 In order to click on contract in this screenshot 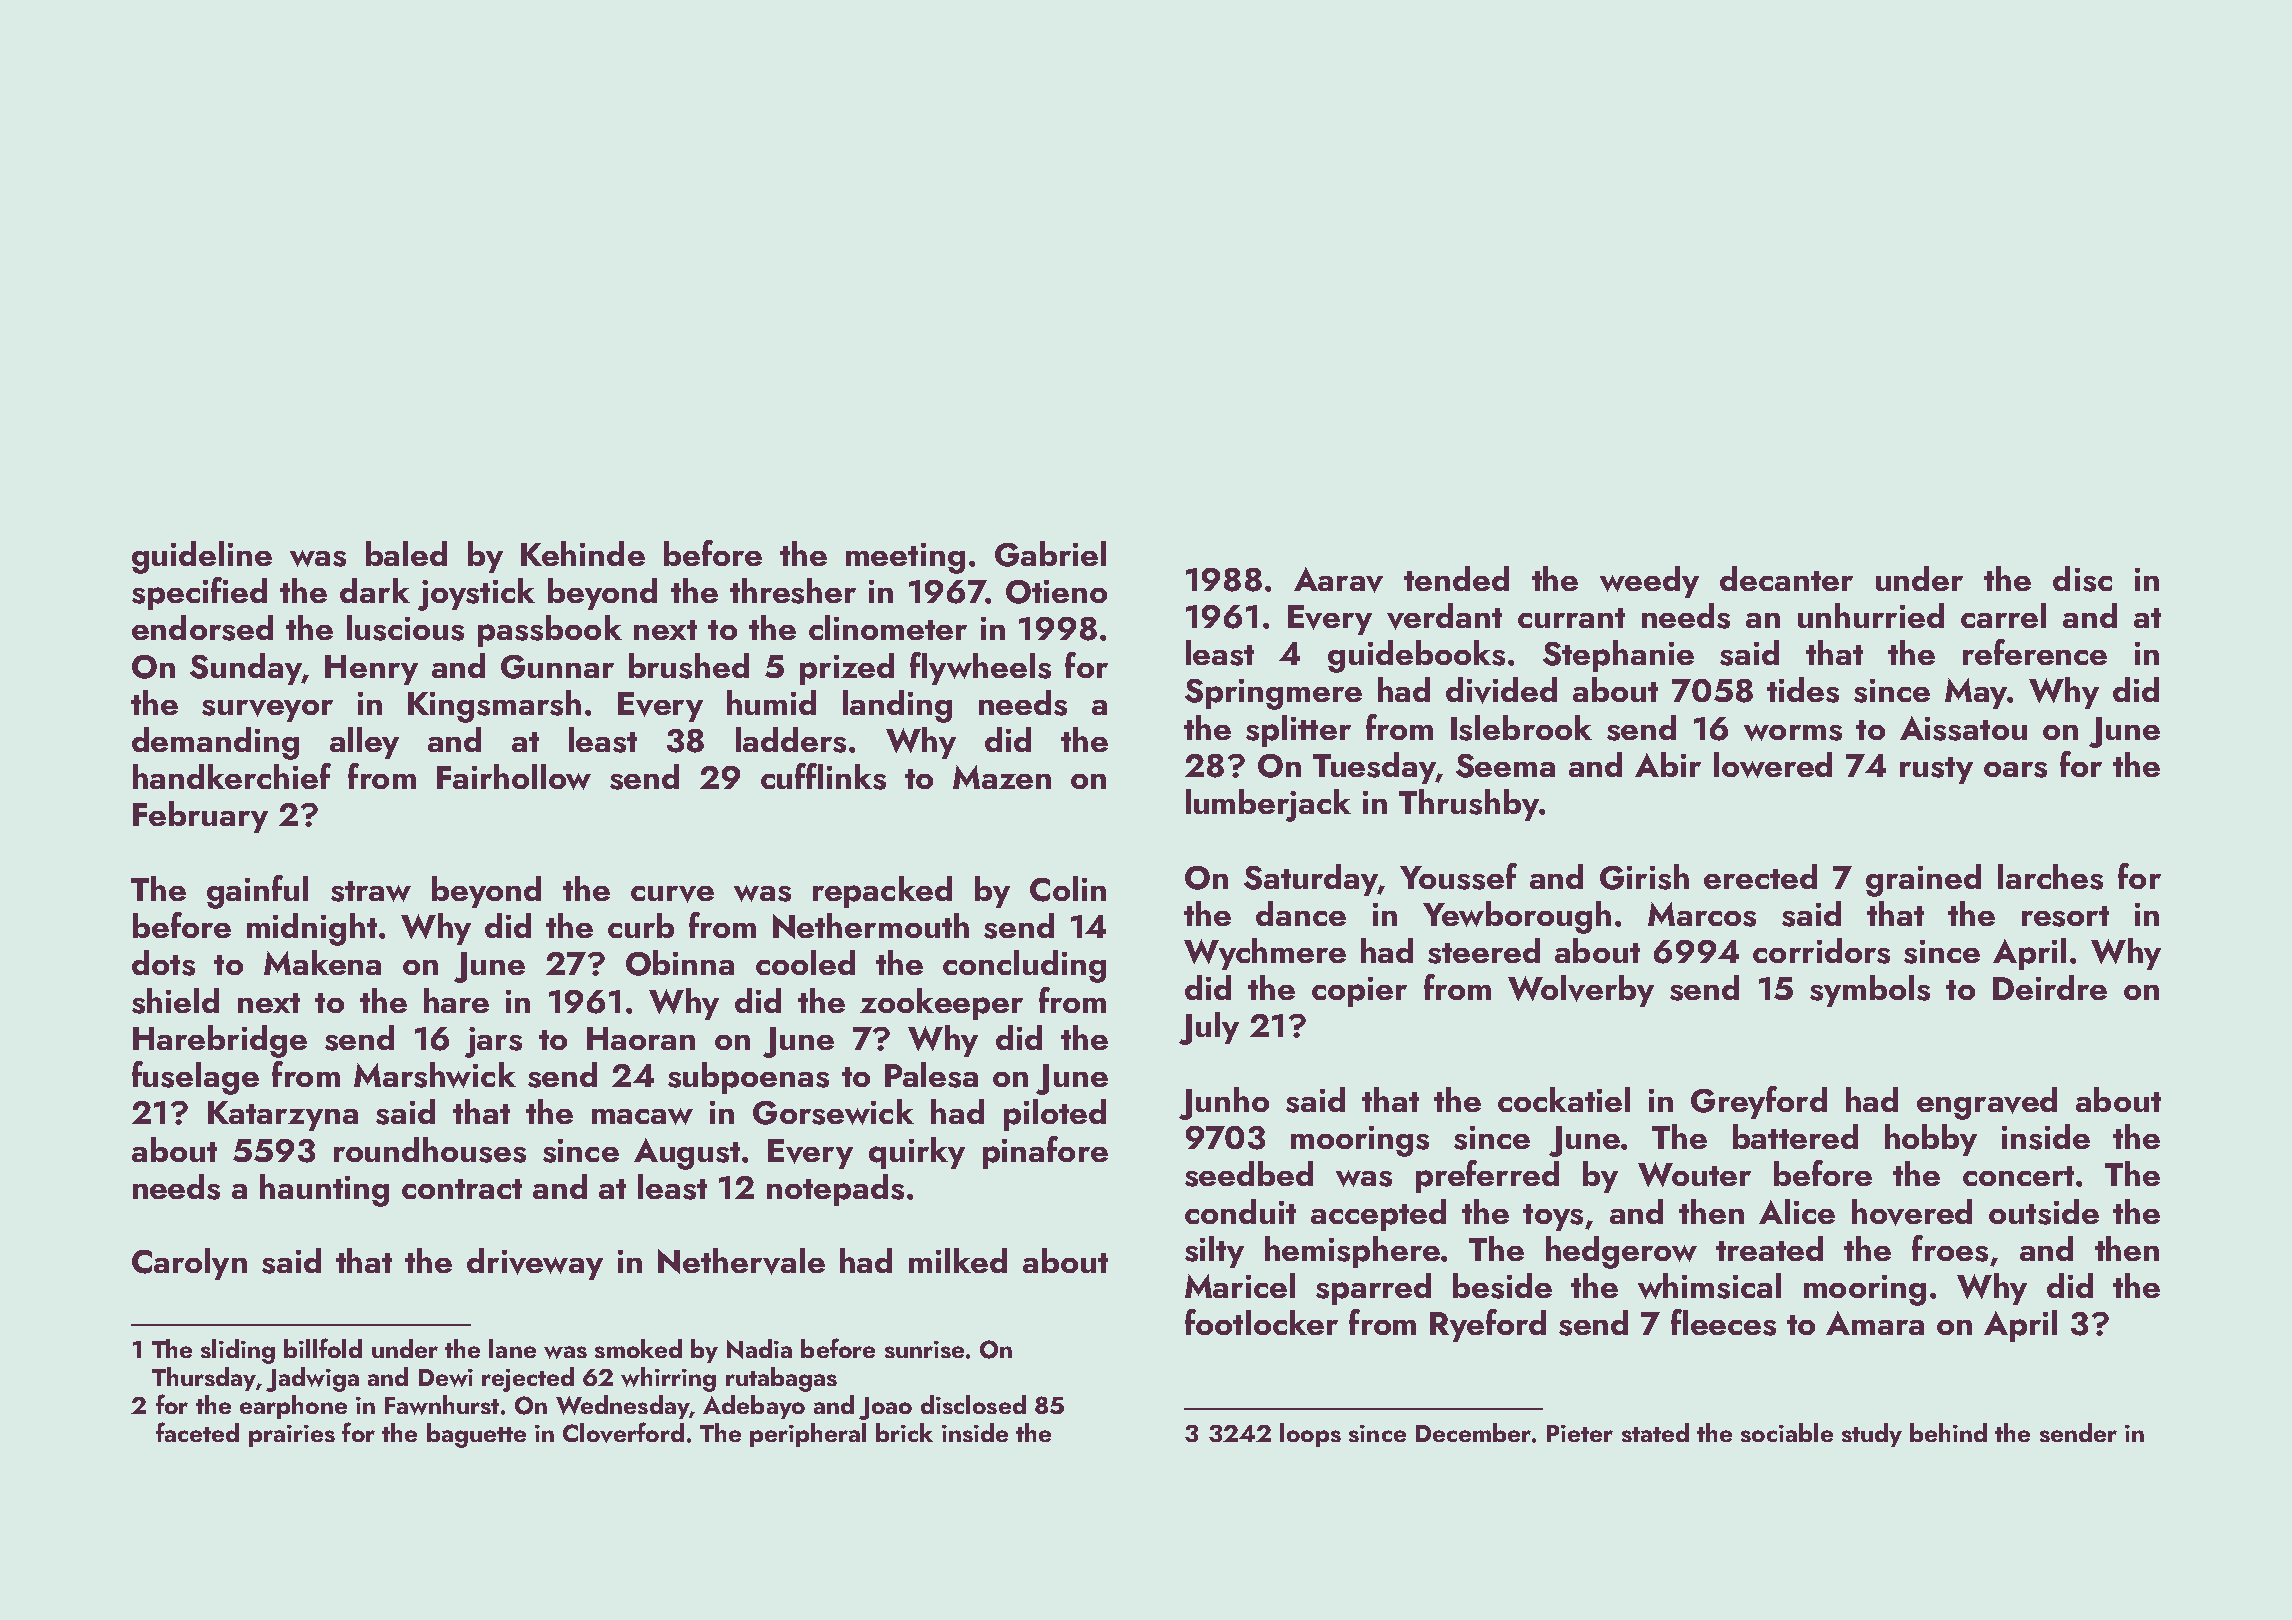, I will do `click(462, 1189)`.
